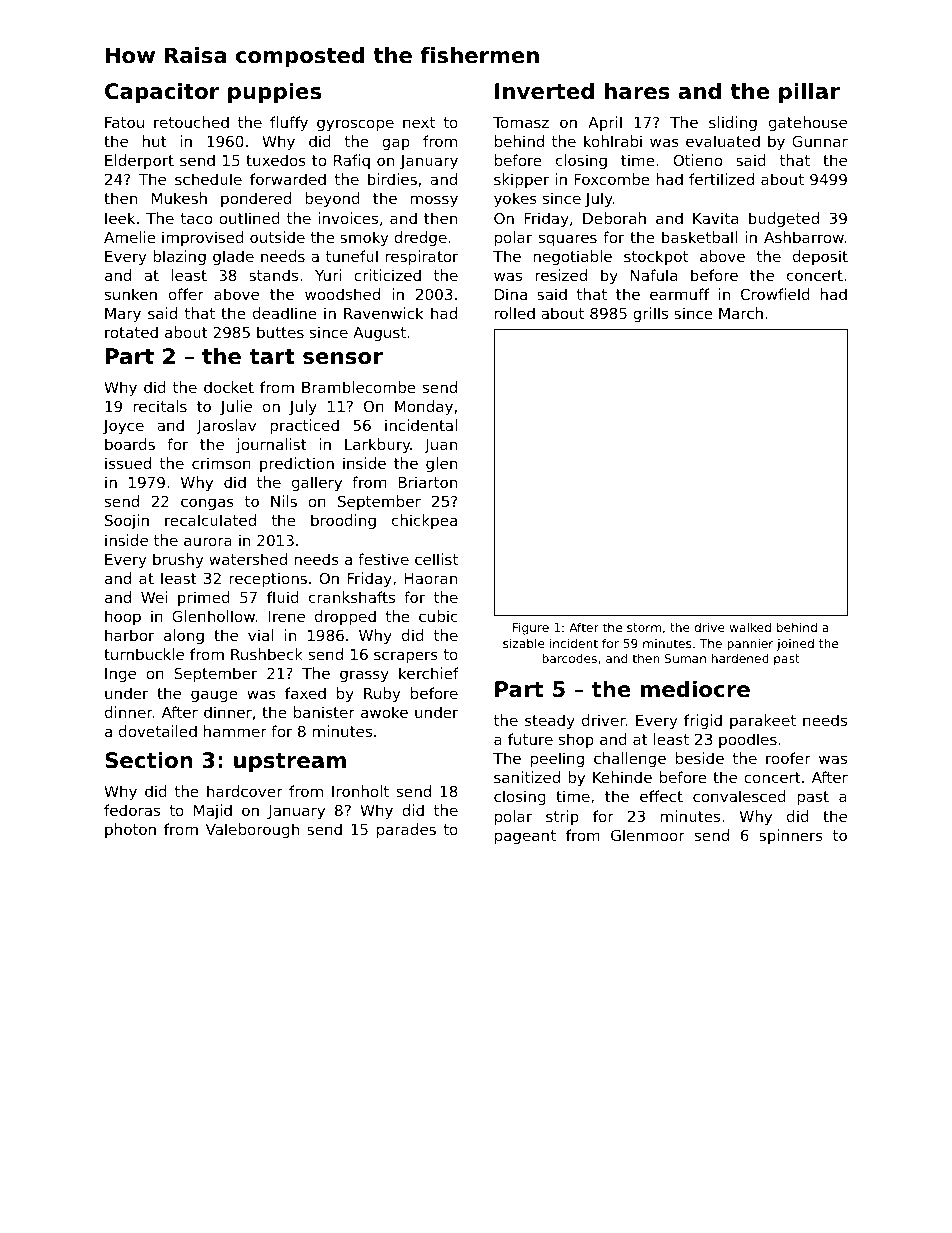  What do you see at coordinates (120, 218) in the image?
I see `leek` at bounding box center [120, 218].
